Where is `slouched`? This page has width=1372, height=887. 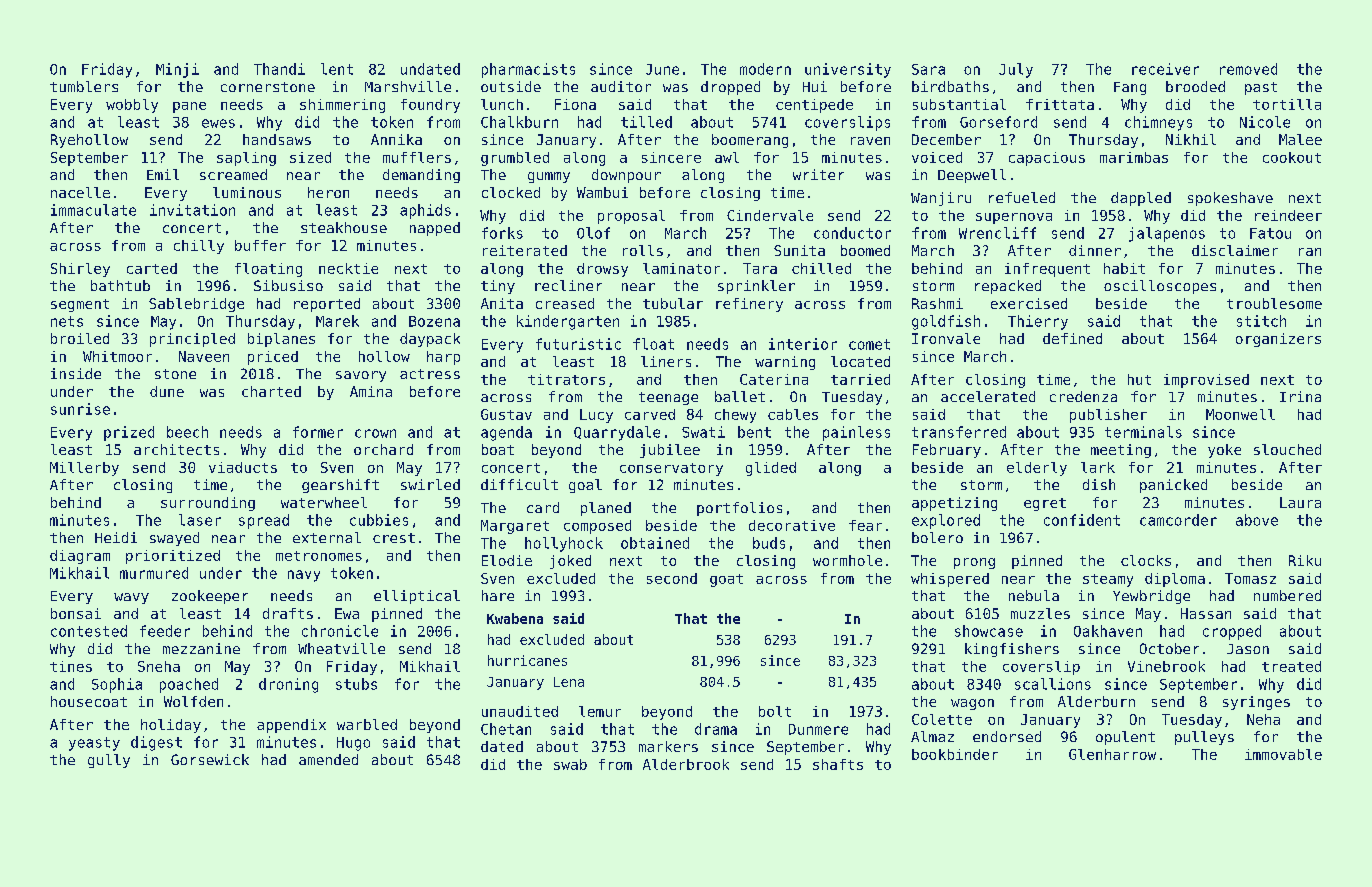 slouched is located at coordinates (1287, 449).
